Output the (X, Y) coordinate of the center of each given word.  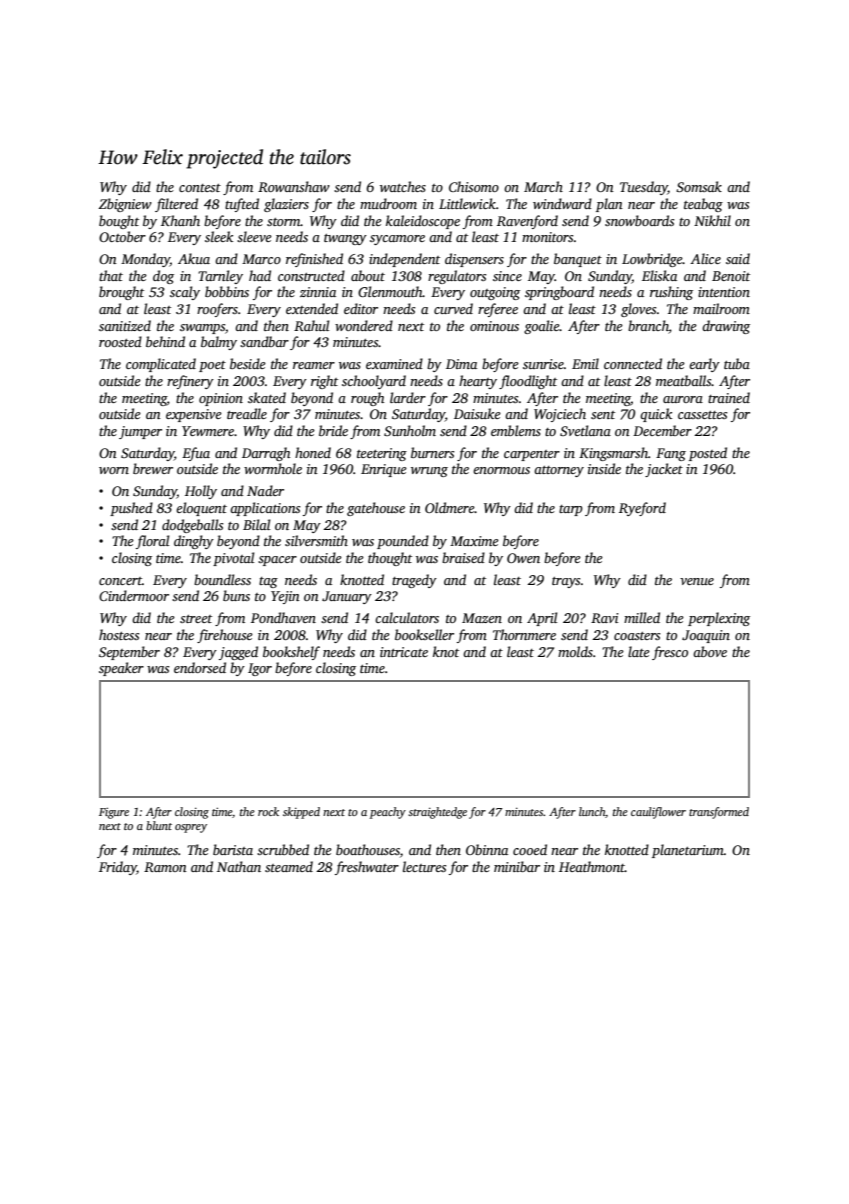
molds (575, 651)
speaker (121, 669)
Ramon (165, 867)
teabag (703, 205)
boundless (222, 579)
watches (403, 186)
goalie (542, 327)
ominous (494, 326)
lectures (424, 866)
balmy (219, 343)
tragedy (414, 581)
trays (566, 582)
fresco (670, 653)
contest (200, 188)
